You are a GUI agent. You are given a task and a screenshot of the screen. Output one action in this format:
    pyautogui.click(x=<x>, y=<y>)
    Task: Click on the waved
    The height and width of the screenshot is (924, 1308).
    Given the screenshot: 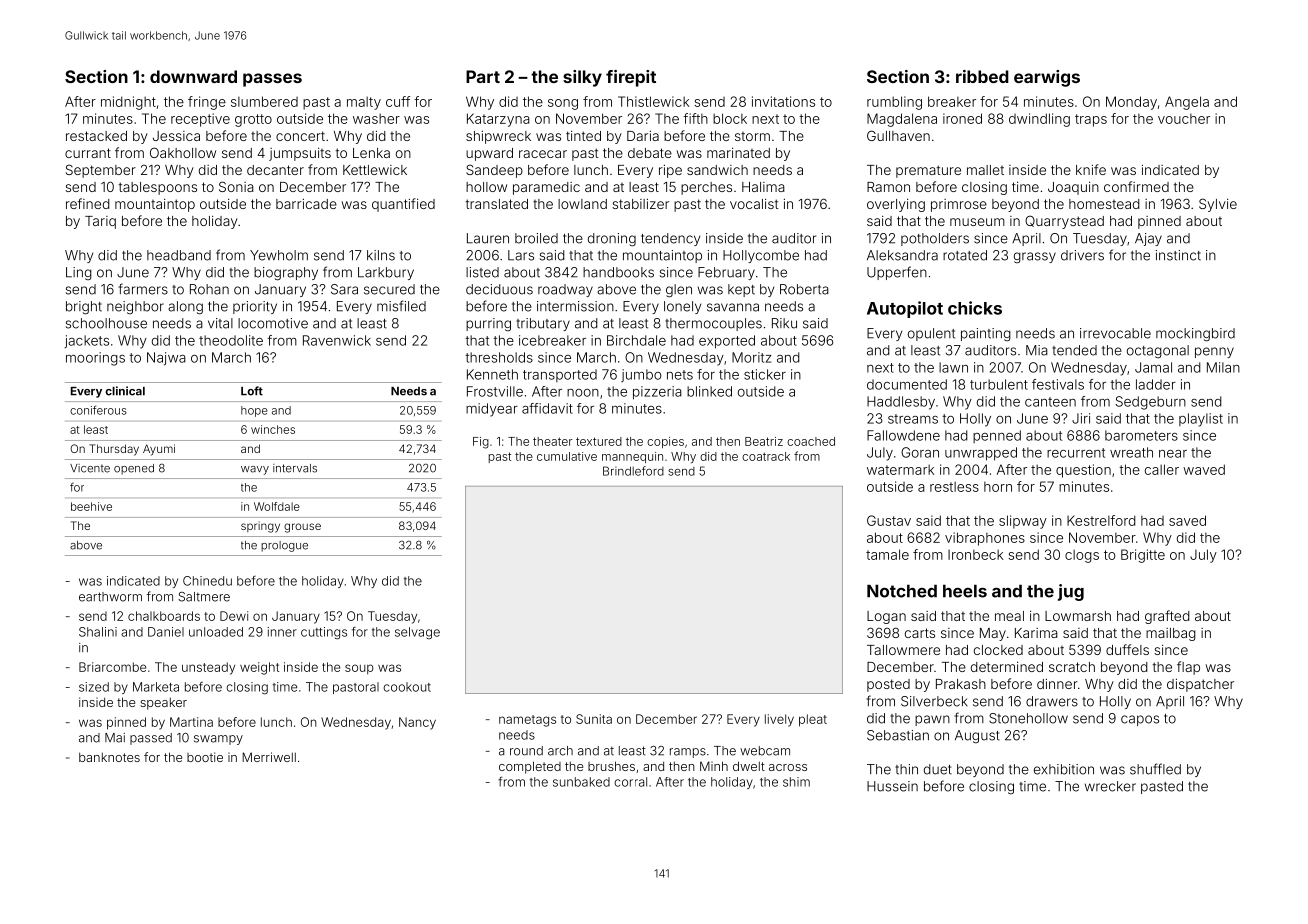 What is the action you would take?
    pyautogui.click(x=1204, y=469)
